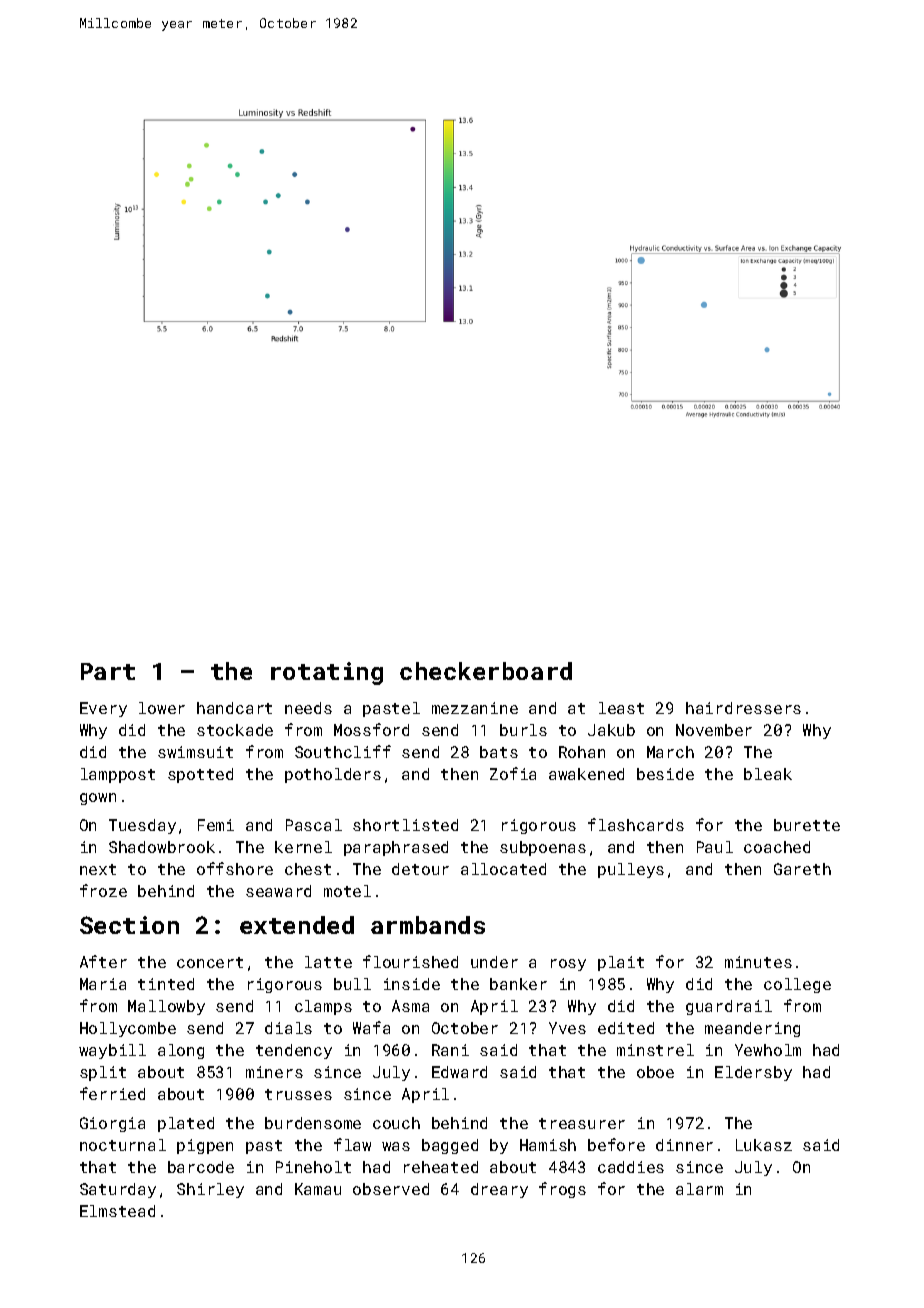 The width and height of the document is (924, 1308). Describe the element at coordinates (391, 1189) in the document. I see `observed` at that location.
